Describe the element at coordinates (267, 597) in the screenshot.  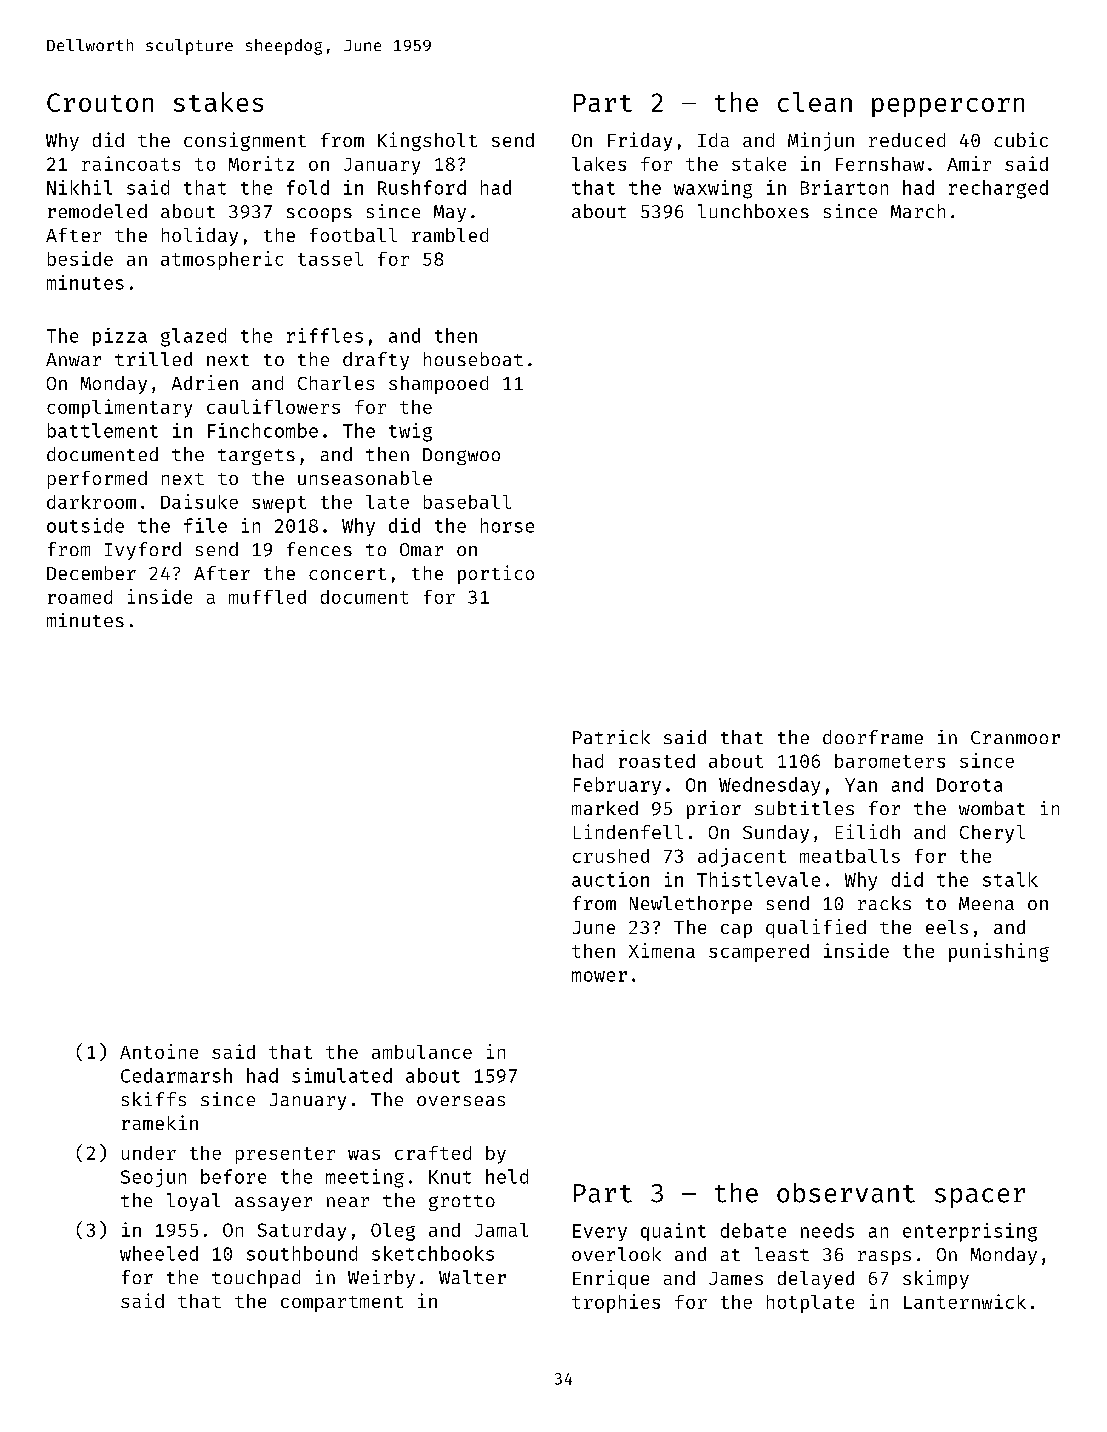
I see `muffled` at that location.
